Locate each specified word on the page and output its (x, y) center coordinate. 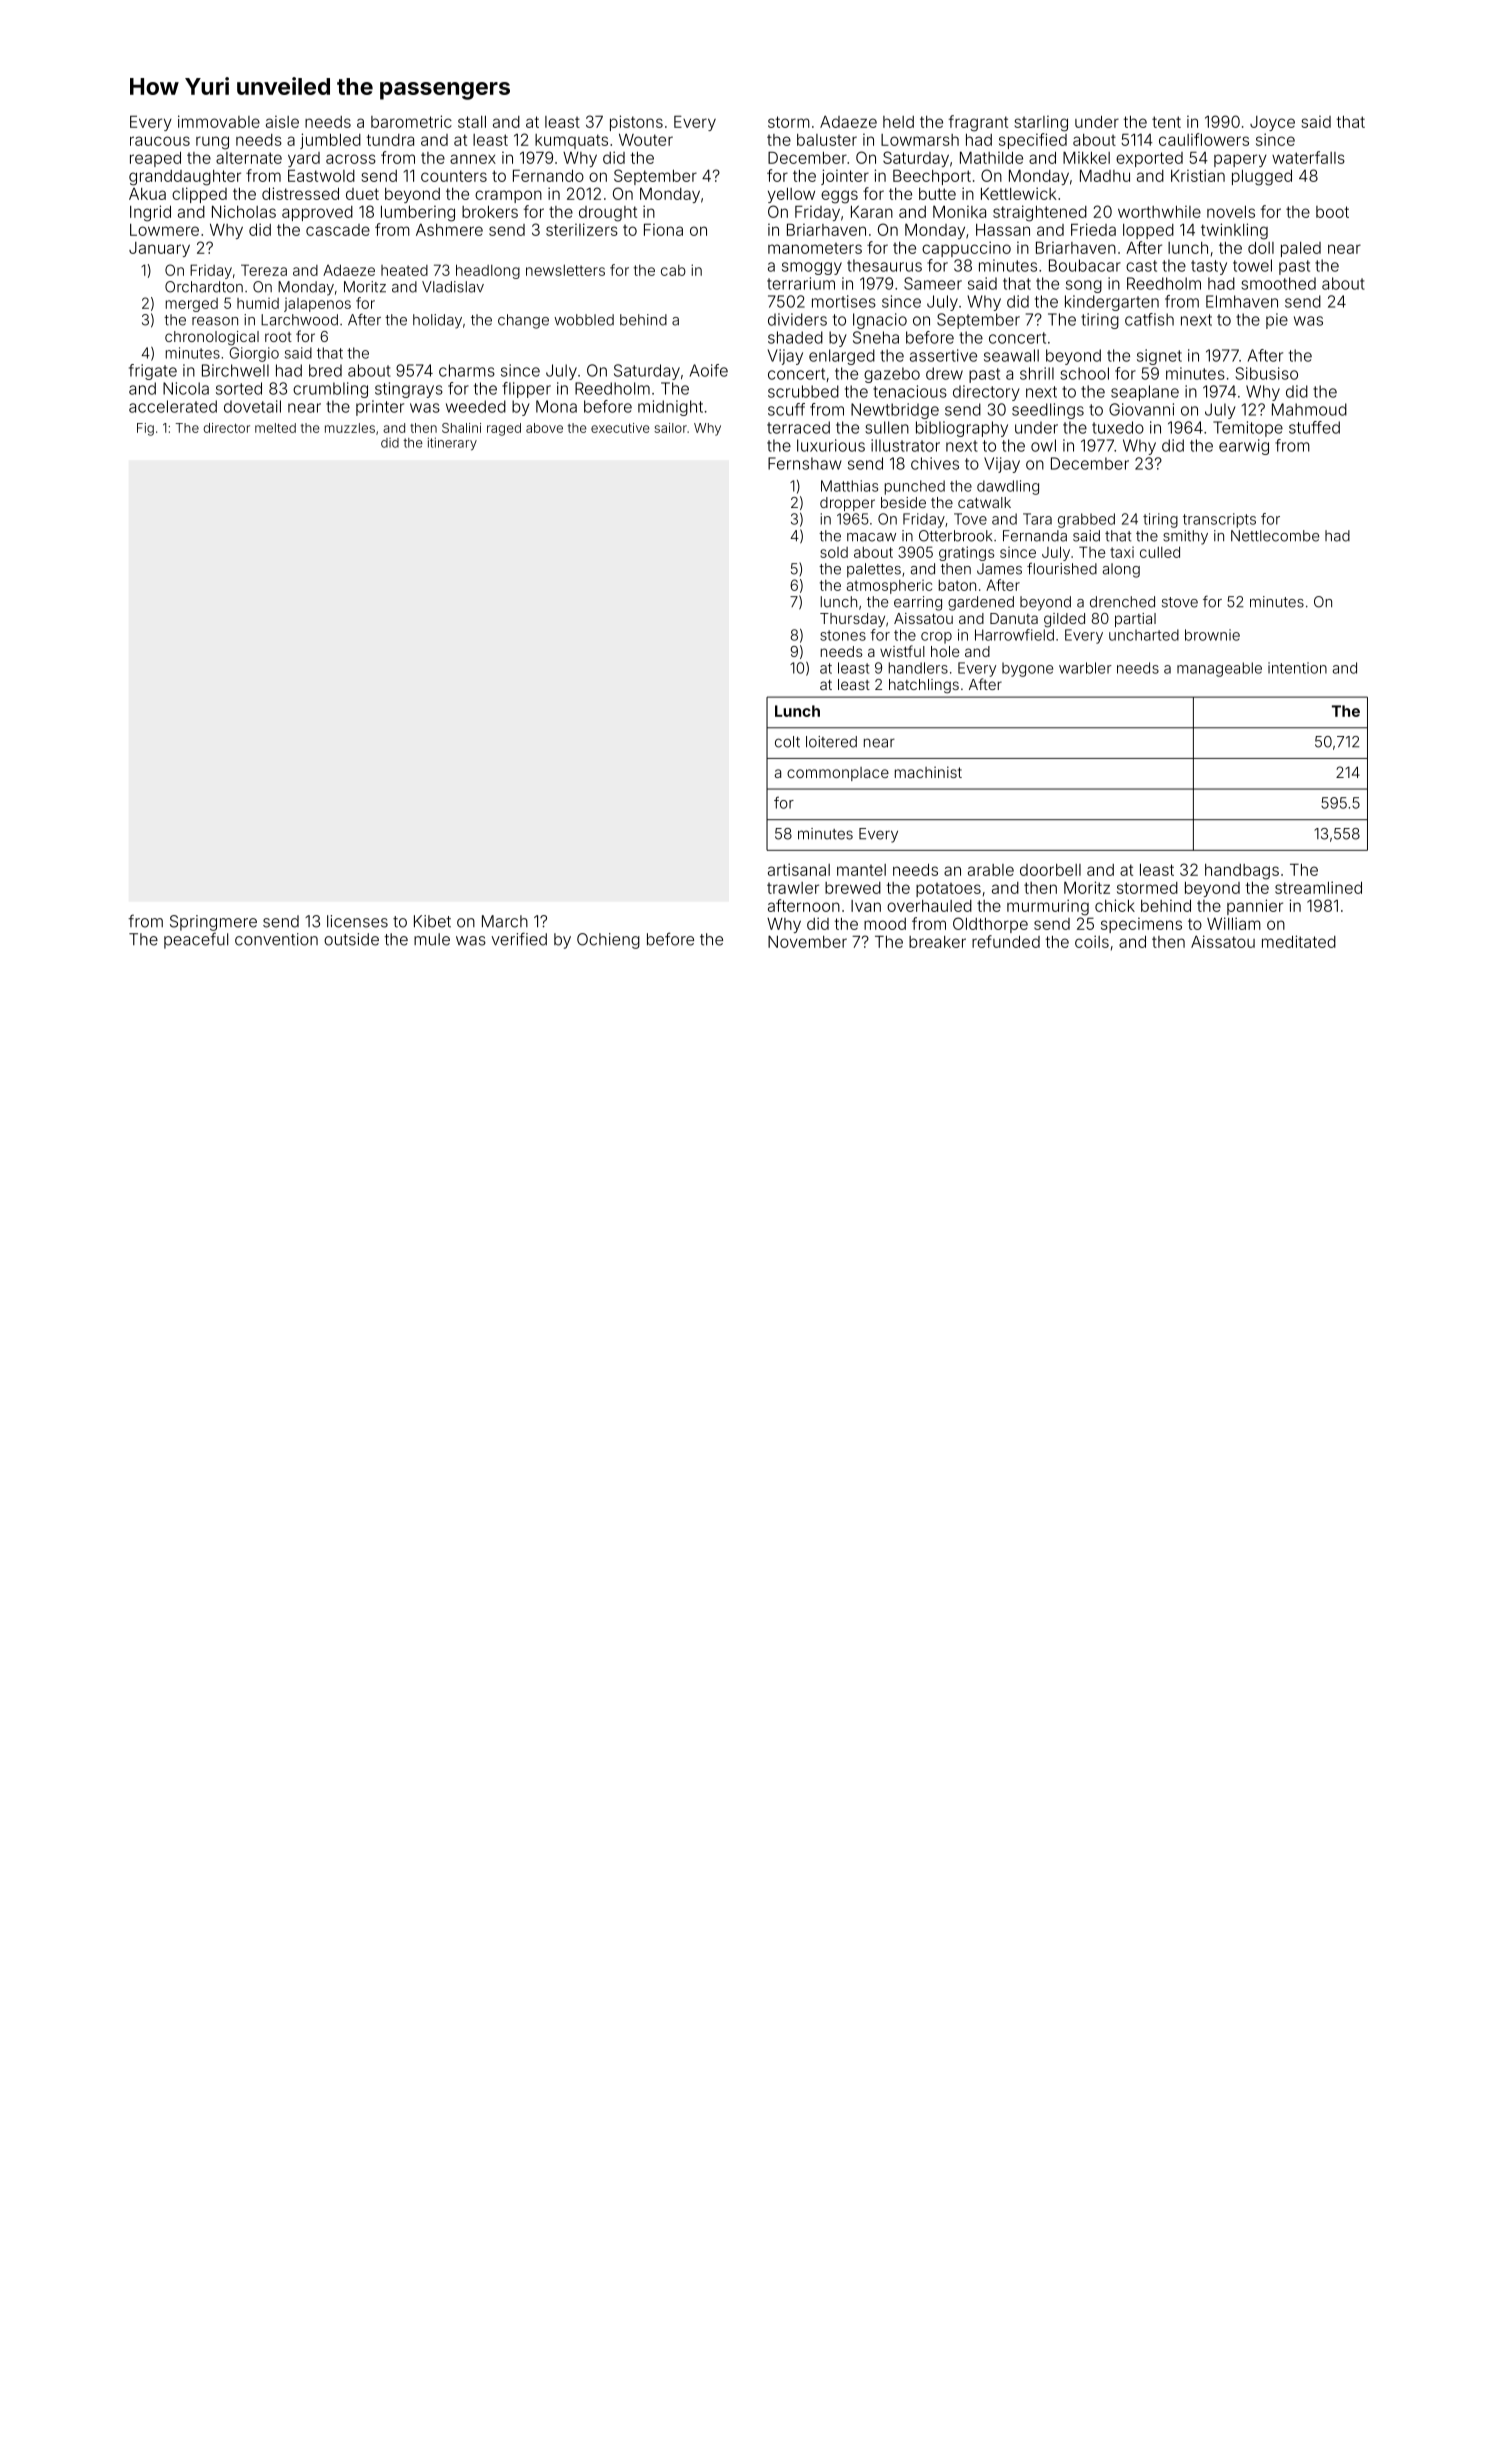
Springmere (213, 923)
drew (944, 373)
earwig (1244, 447)
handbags (1242, 872)
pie (1277, 321)
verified (519, 939)
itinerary (452, 444)
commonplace (838, 774)
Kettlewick (1018, 193)
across (351, 159)
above (544, 428)
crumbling (330, 390)
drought (608, 214)
